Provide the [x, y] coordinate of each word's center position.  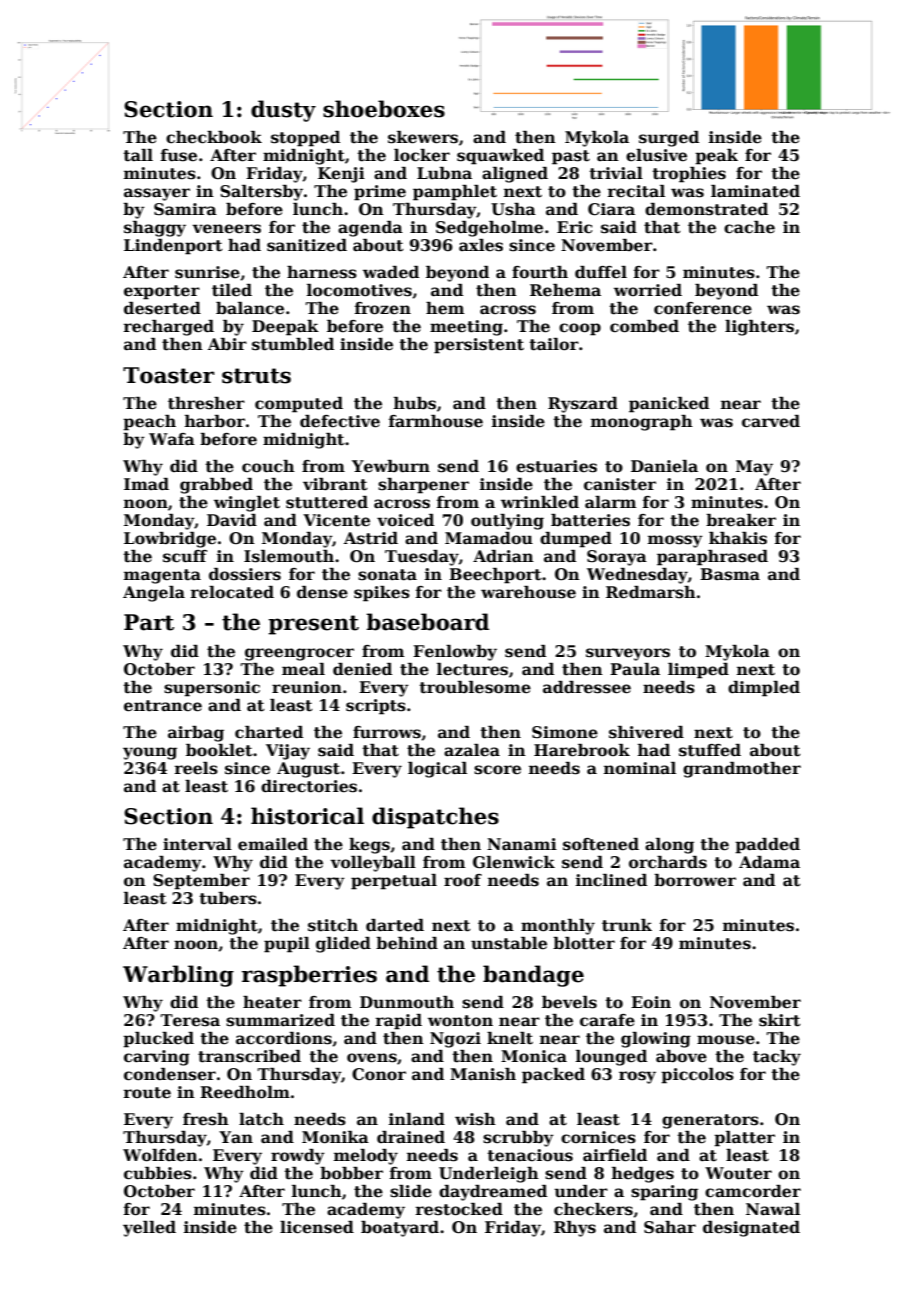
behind [407, 943]
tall [138, 155]
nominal [640, 768]
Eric [574, 227]
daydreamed [493, 1193]
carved [771, 421]
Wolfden [160, 1155]
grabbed [216, 486]
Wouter [738, 1173]
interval [197, 844]
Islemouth [289, 556]
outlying [507, 522]
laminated [755, 191]
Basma [730, 574]
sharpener [423, 486]
